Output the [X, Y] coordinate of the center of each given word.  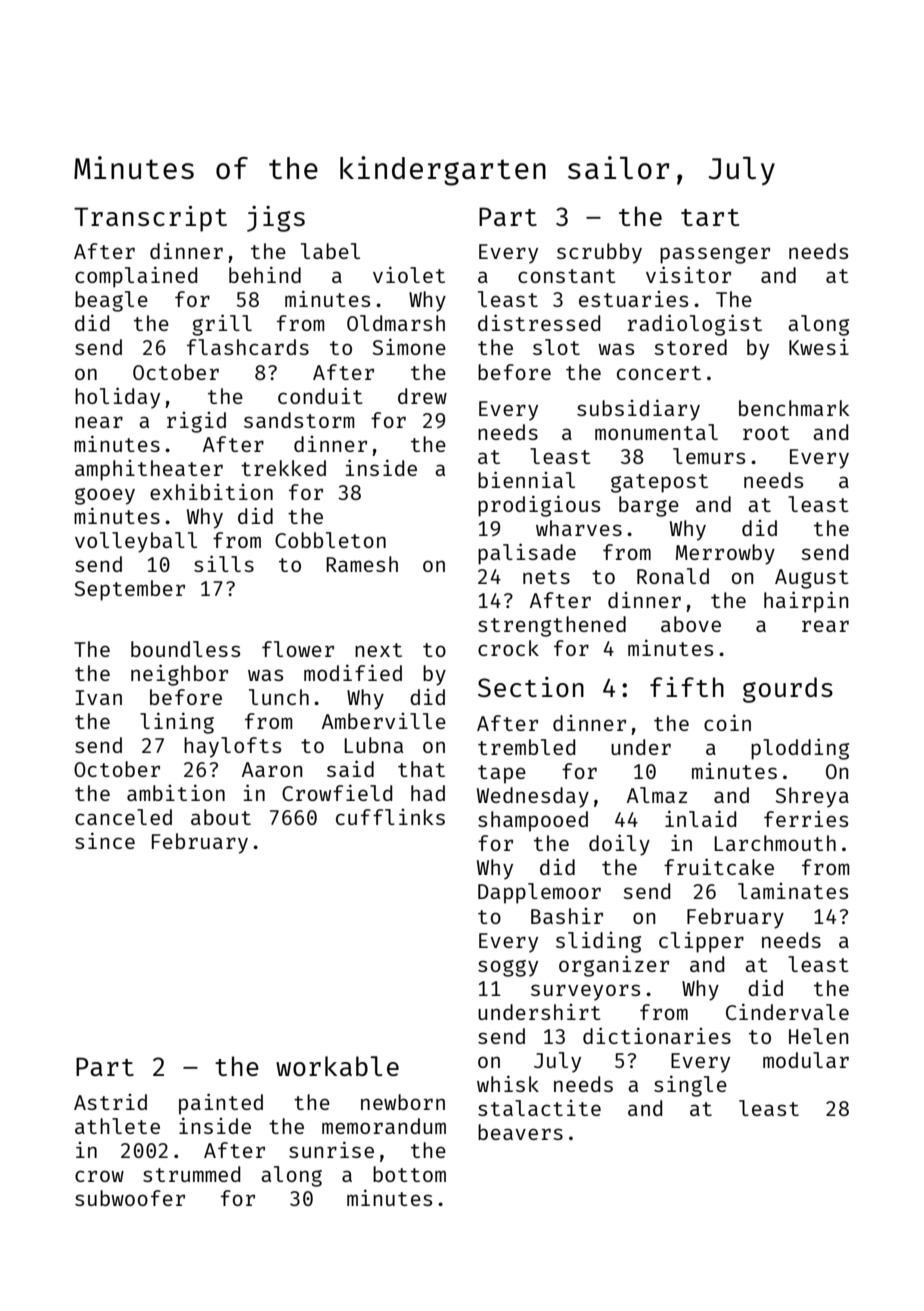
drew [422, 396]
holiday [117, 398]
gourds [788, 690]
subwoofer [130, 1198]
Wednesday [533, 797]
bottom [409, 1174]
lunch [279, 697]
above [691, 624]
